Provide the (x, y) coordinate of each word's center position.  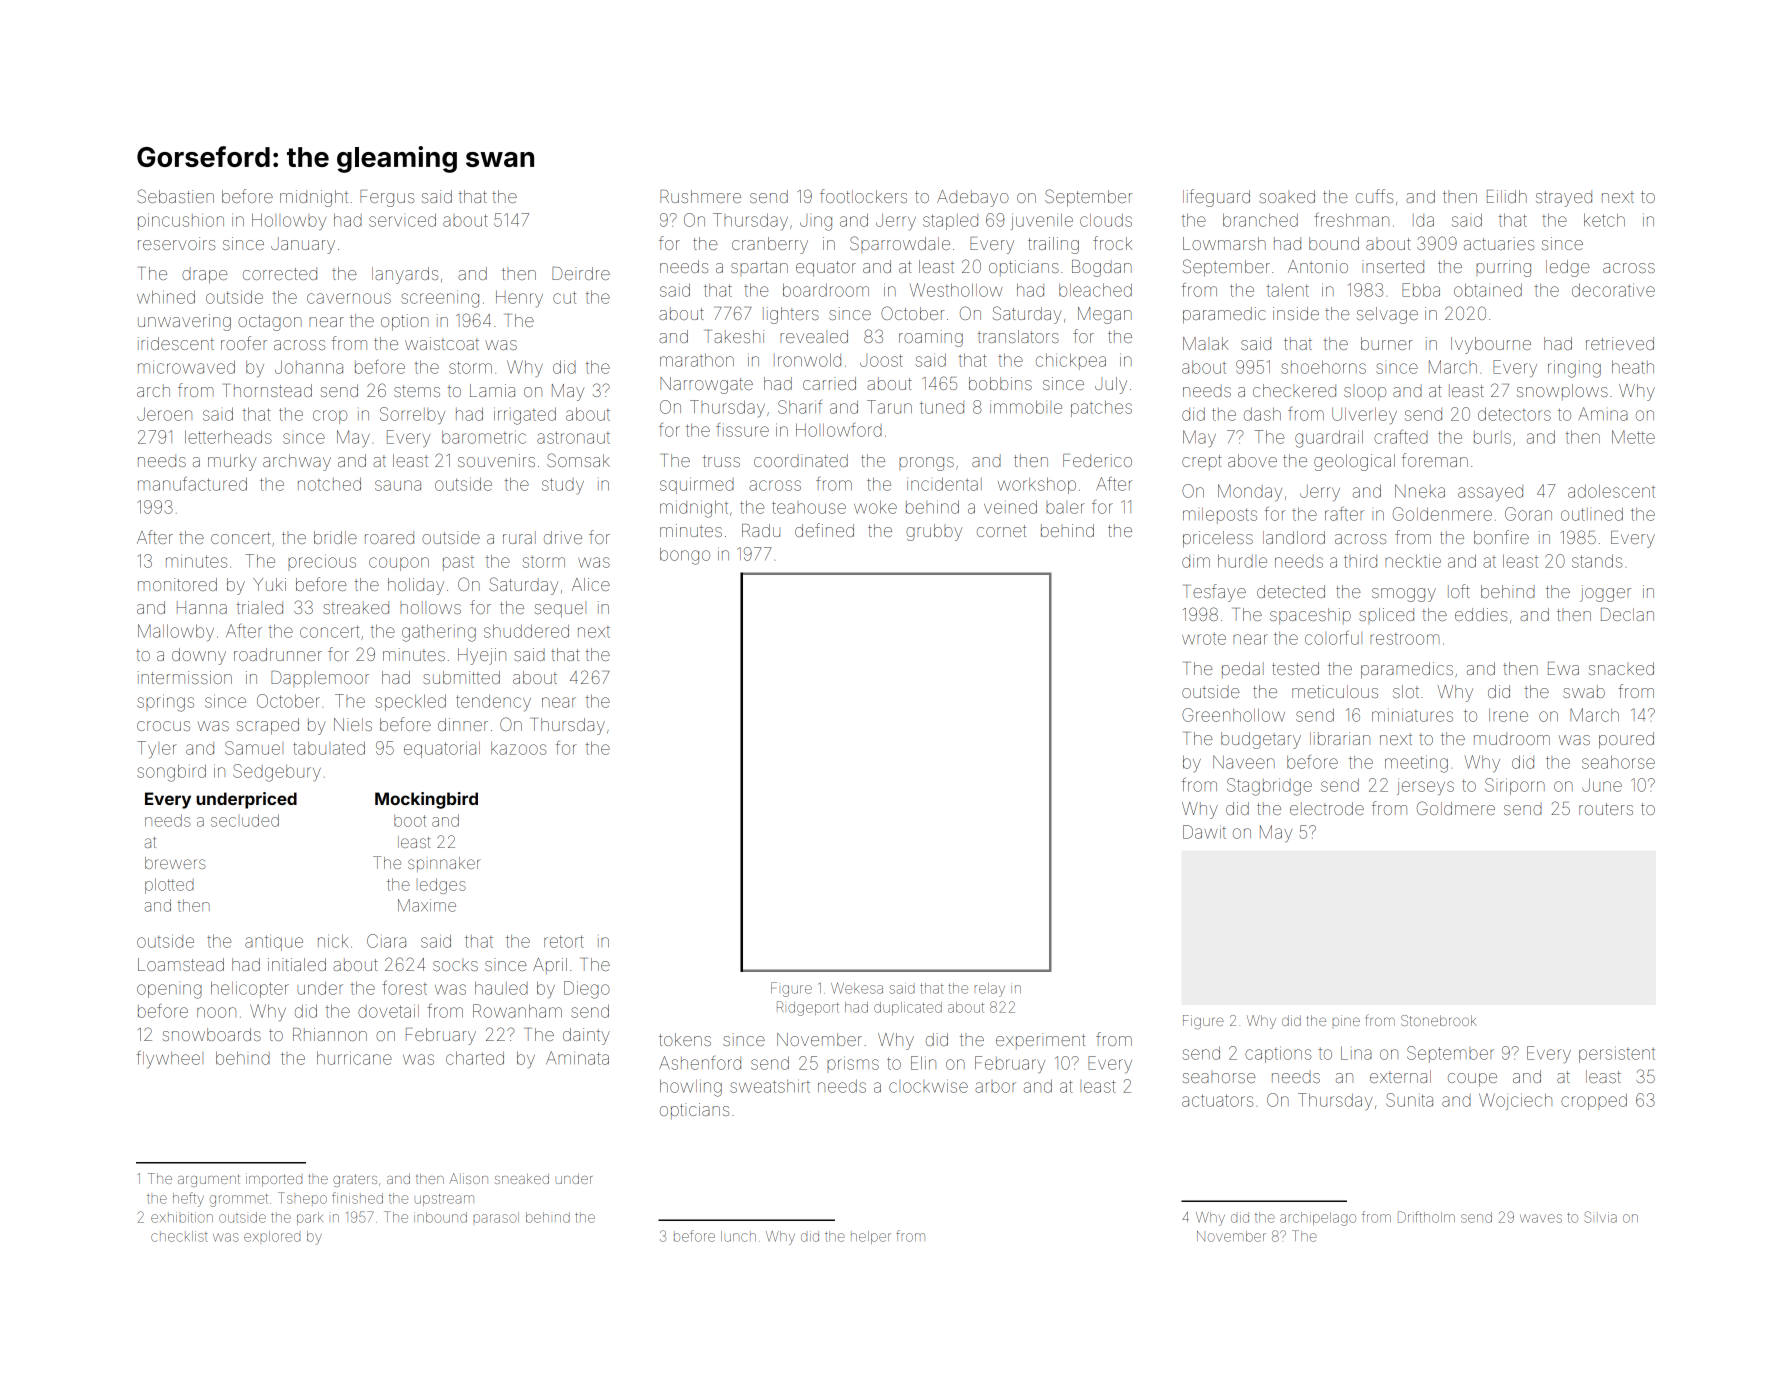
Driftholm (1426, 1217)
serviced (402, 220)
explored (272, 1236)
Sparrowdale (900, 244)
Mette (1633, 437)
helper (871, 1237)
